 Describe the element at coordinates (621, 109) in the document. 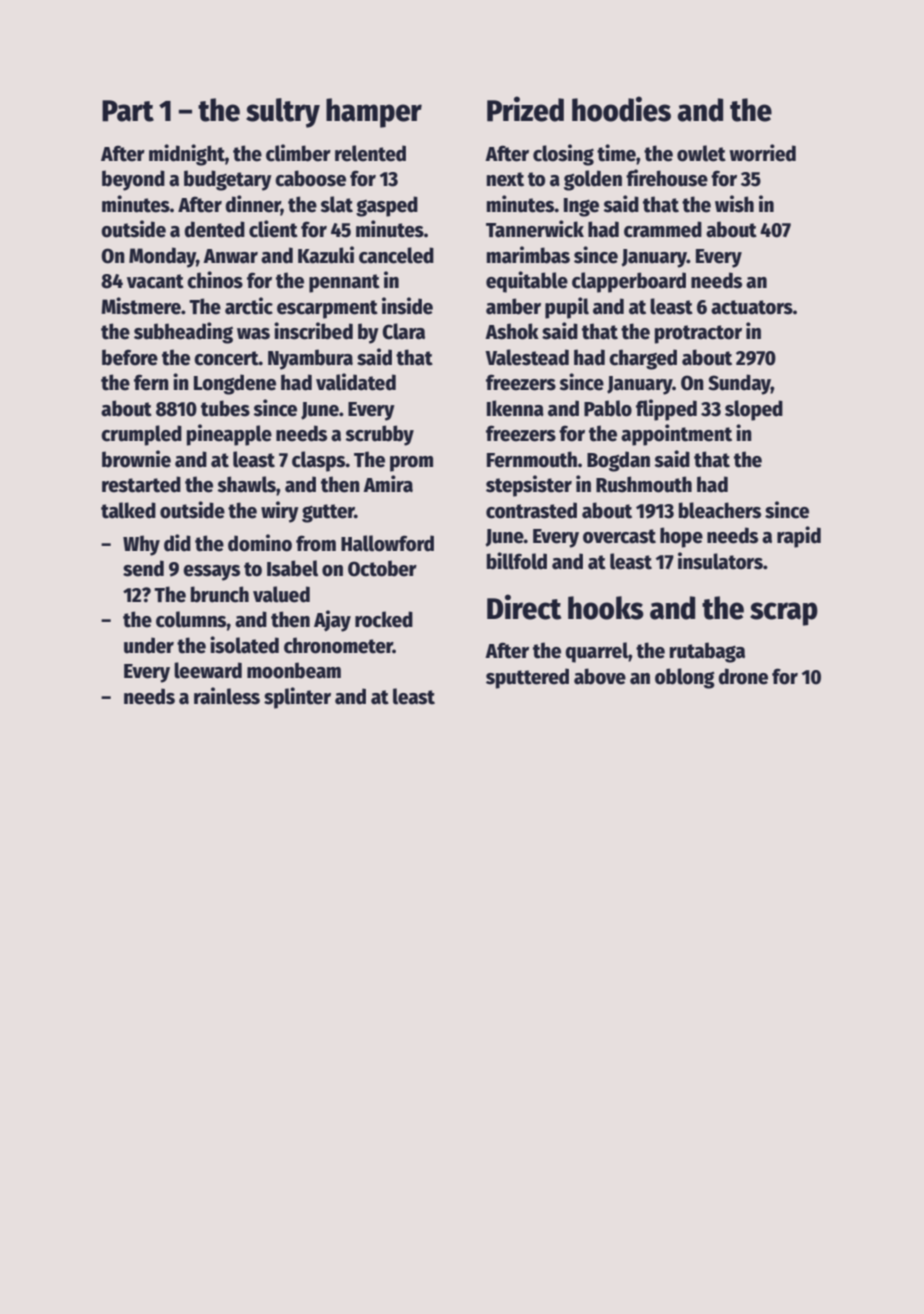

I see `hoodies` at that location.
